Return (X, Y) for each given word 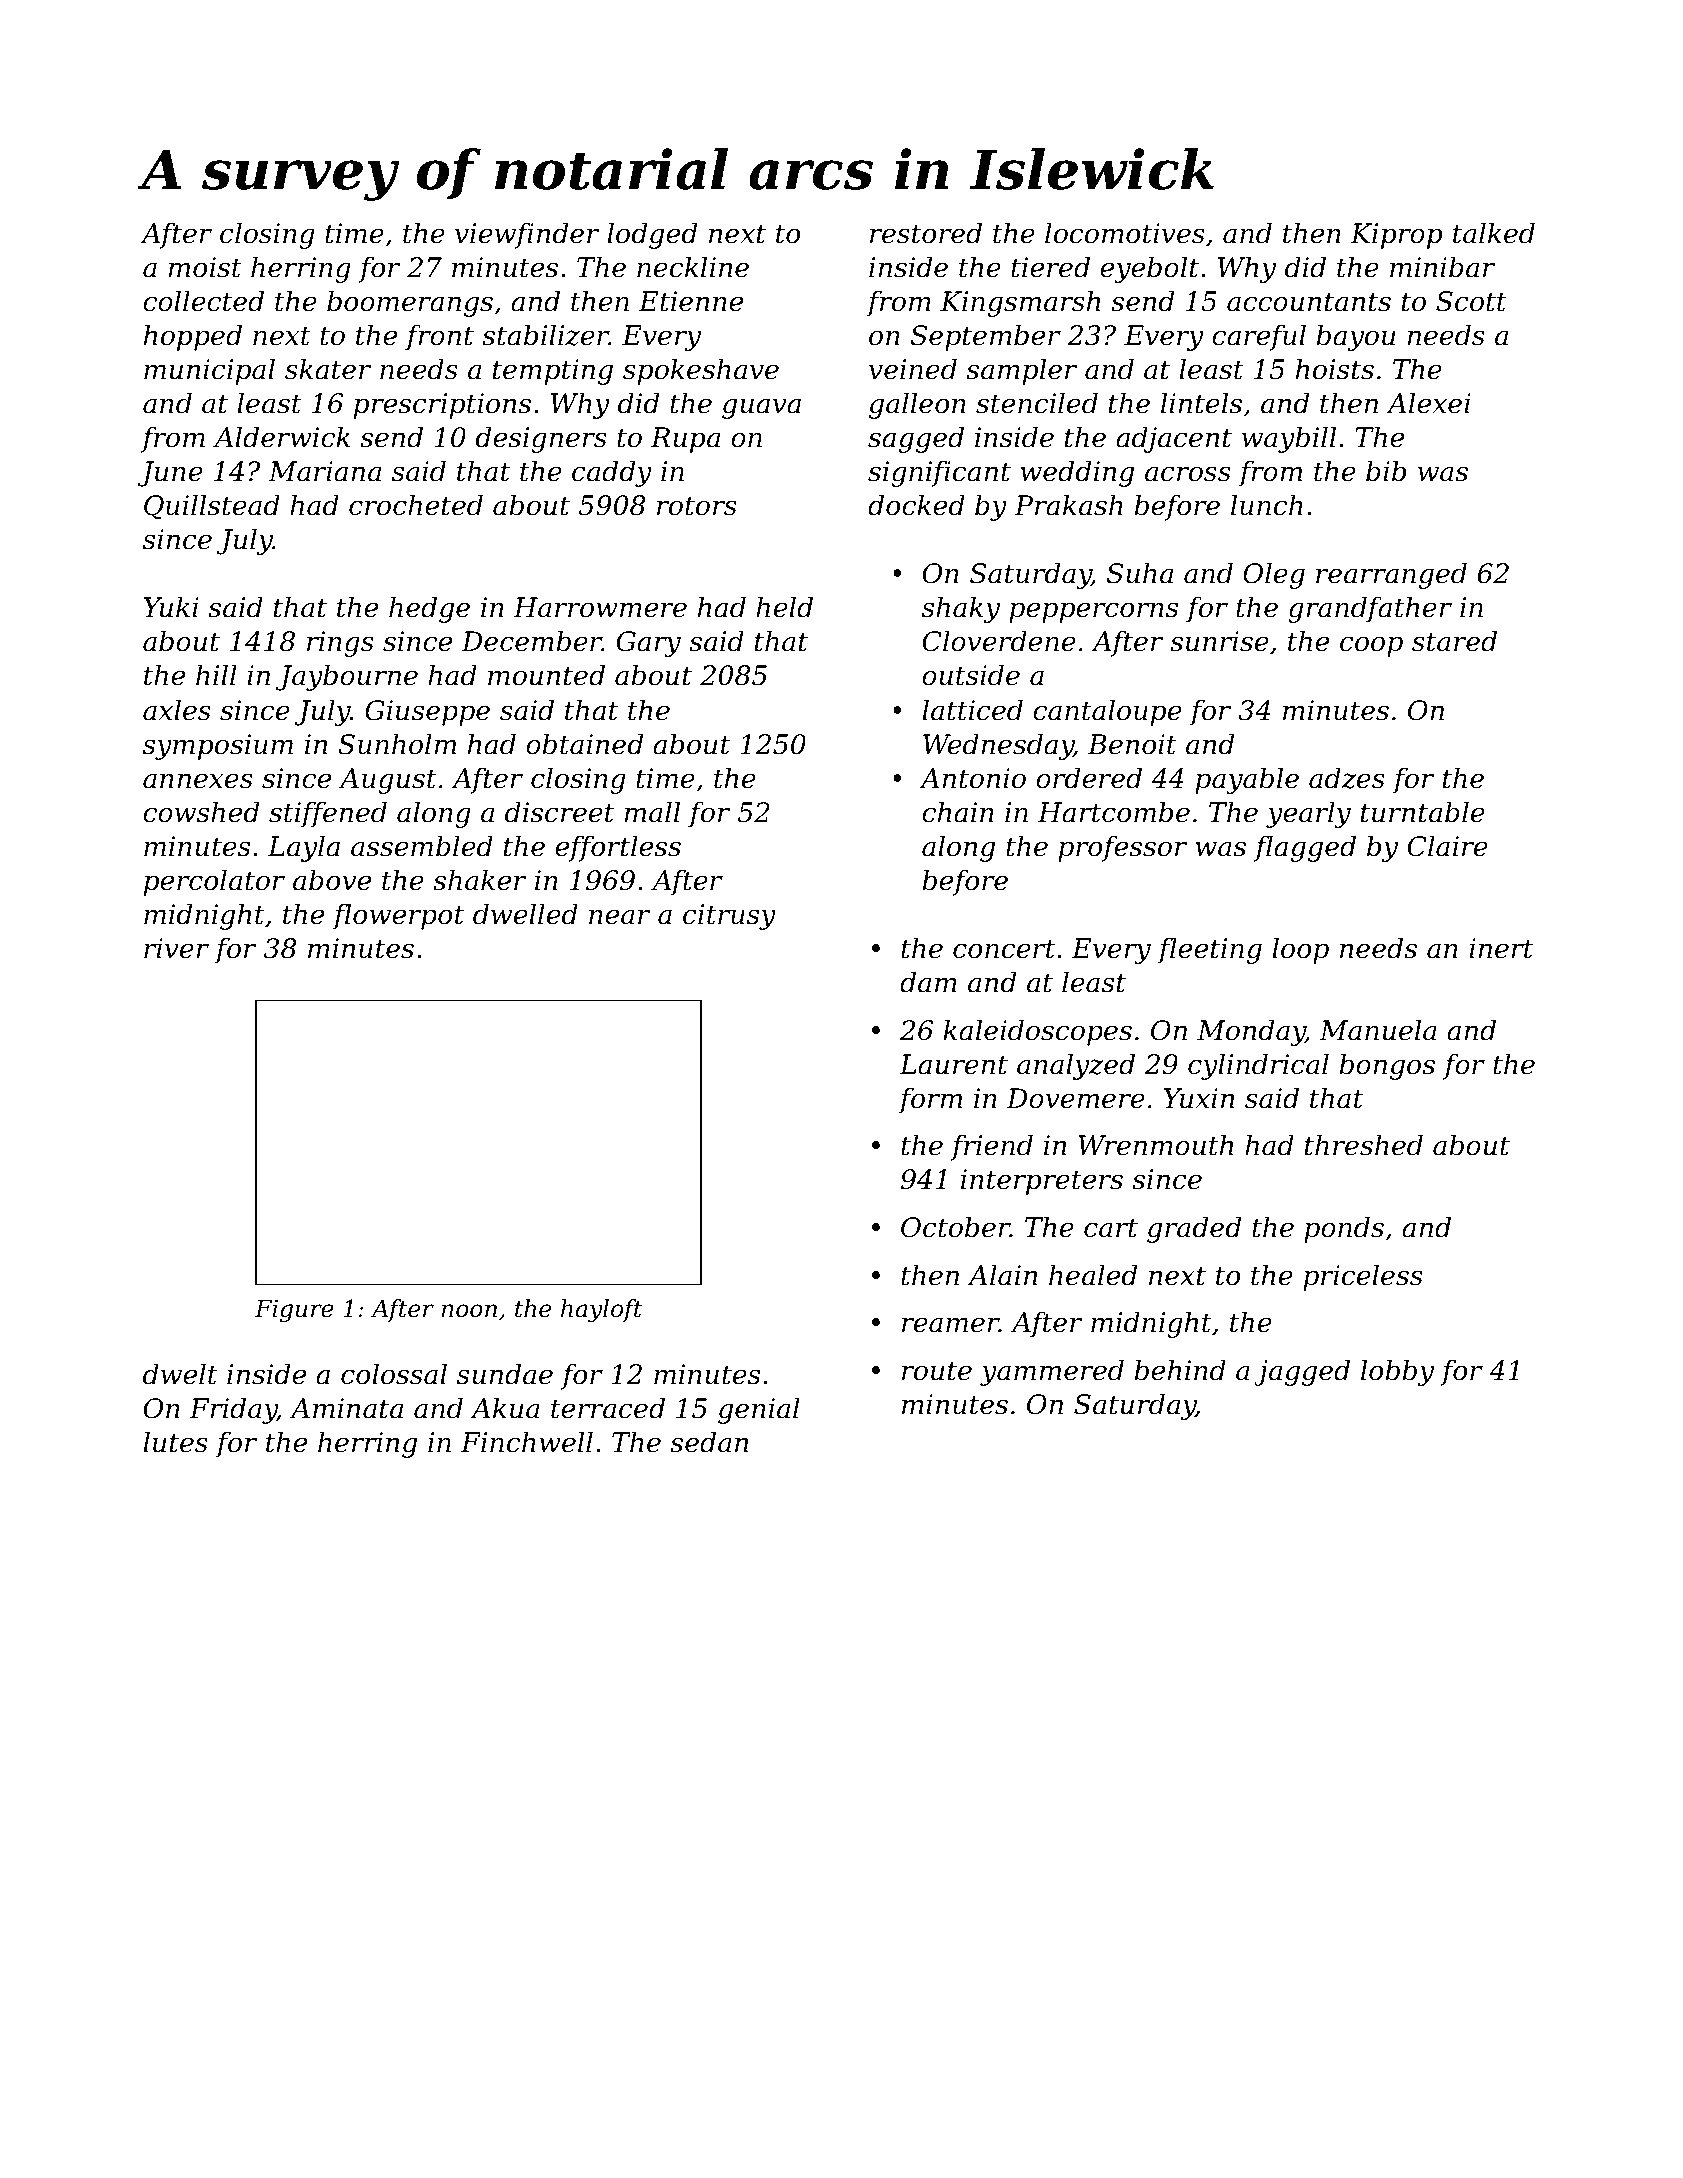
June (170, 474)
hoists (1335, 369)
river (176, 948)
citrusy (729, 917)
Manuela (1378, 1030)
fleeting (1209, 950)
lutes (175, 1442)
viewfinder (527, 235)
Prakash (1068, 505)
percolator (214, 882)
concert (1004, 949)
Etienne (691, 301)
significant (939, 473)
